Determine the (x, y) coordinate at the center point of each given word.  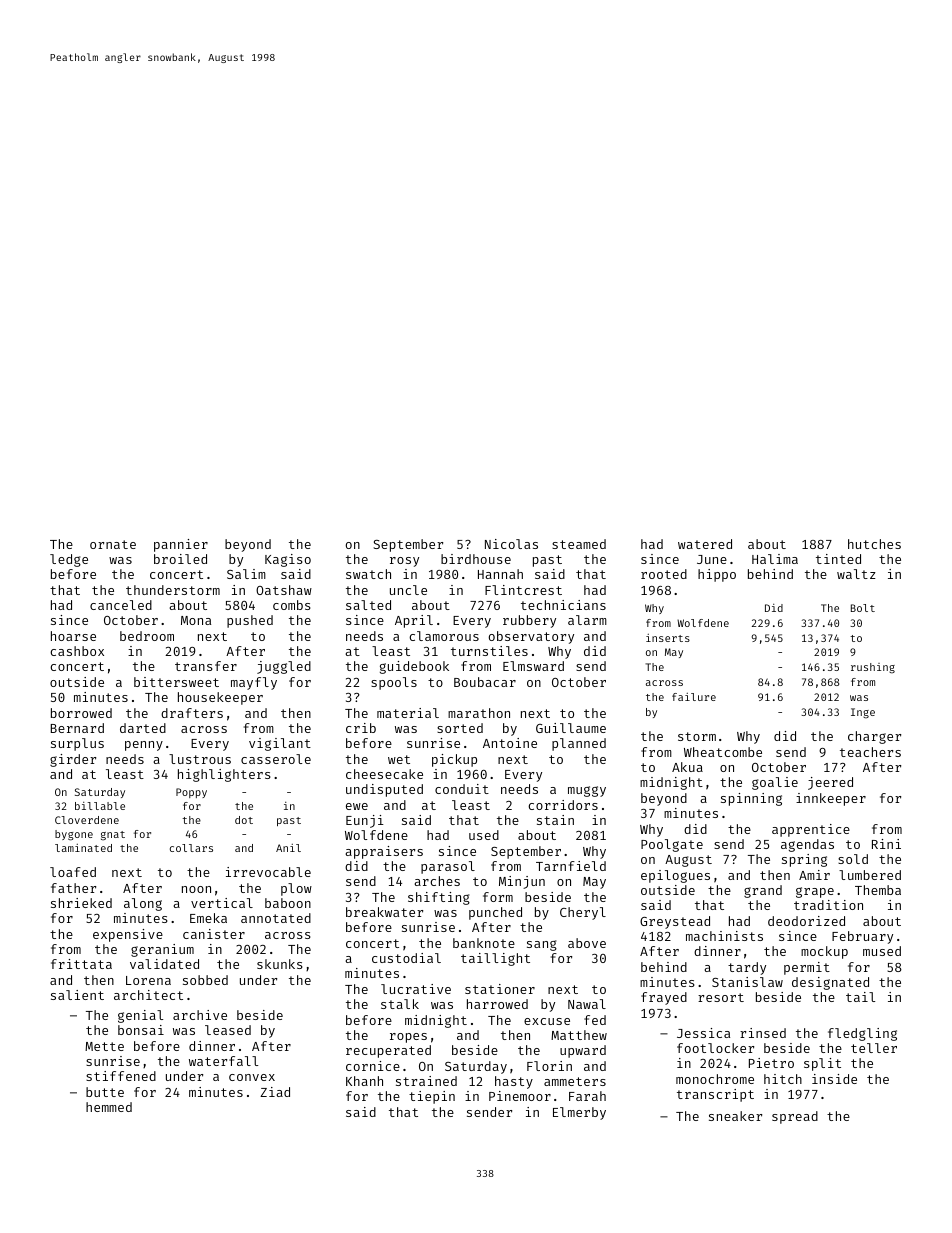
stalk (400, 1004)
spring (804, 860)
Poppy (191, 793)
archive (200, 1015)
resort (721, 997)
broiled (180, 559)
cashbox (77, 651)
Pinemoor (520, 1096)
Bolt (863, 608)
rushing (873, 668)
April (414, 621)
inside (834, 1079)
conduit (462, 789)
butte (105, 1092)
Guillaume (571, 728)
